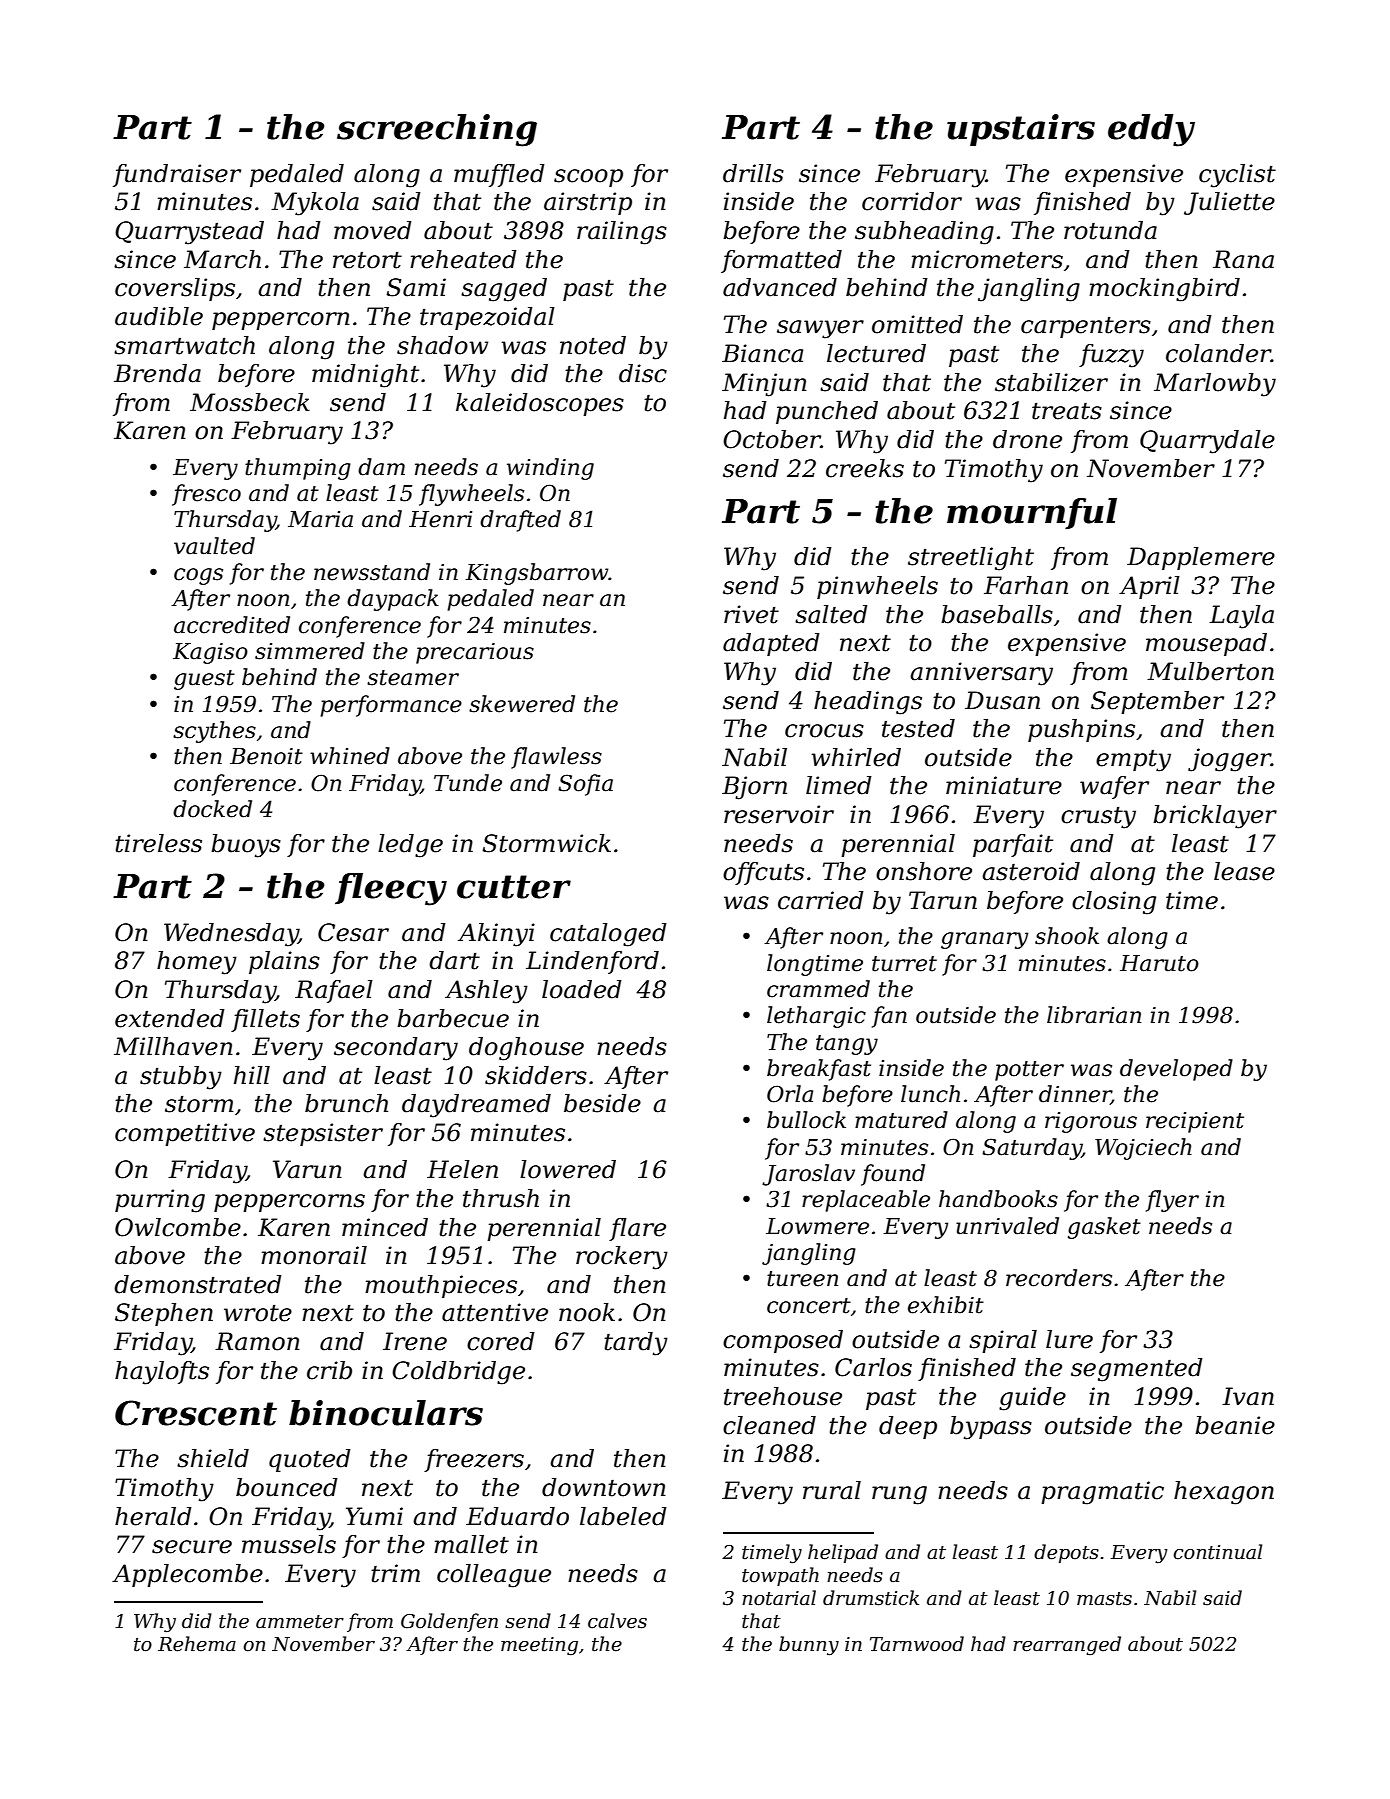  I want to click on tardy, so click(636, 1344).
